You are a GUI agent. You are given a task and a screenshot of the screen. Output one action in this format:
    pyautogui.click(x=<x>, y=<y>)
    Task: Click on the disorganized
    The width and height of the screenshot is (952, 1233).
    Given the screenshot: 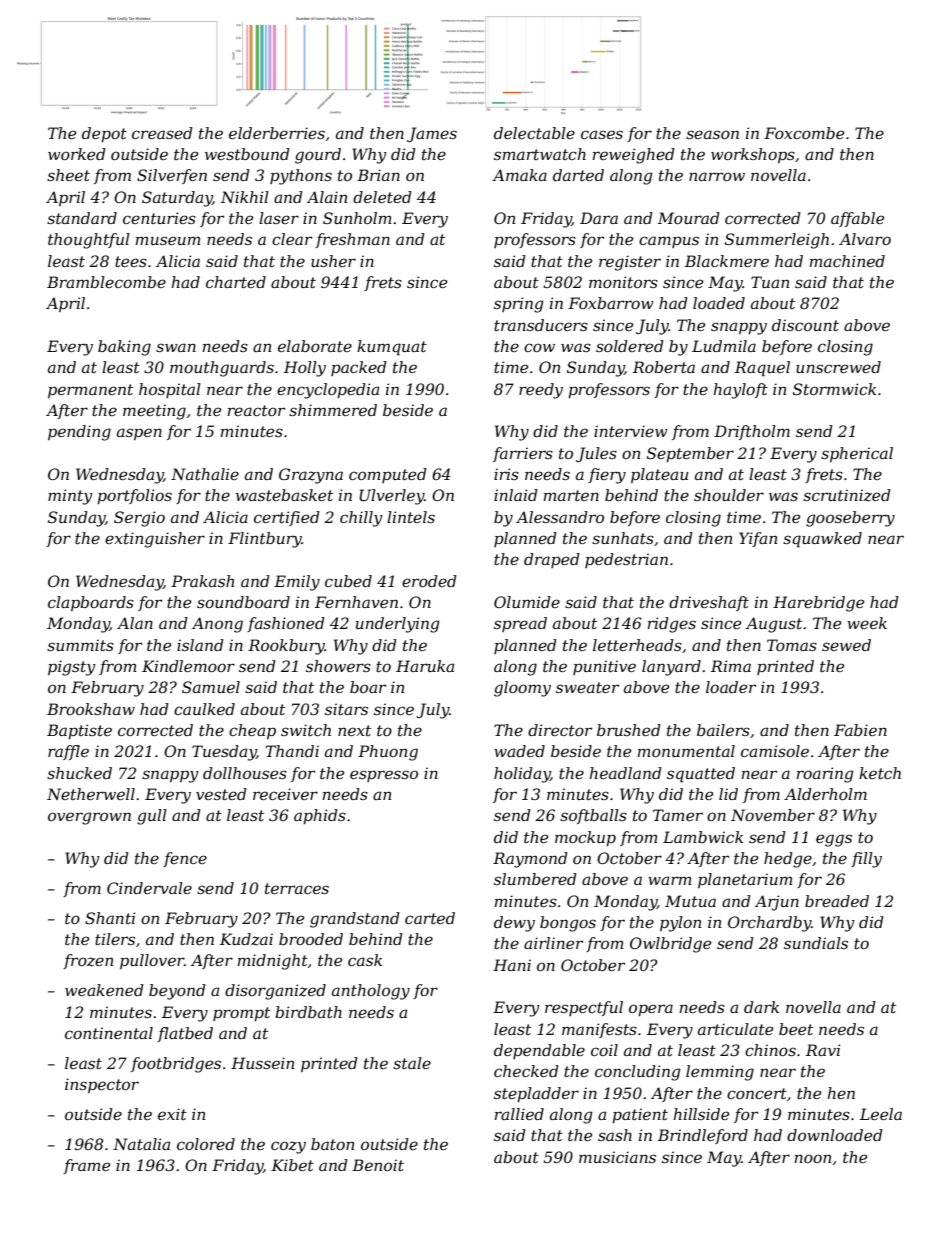 What is the action you would take?
    pyautogui.click(x=275, y=992)
